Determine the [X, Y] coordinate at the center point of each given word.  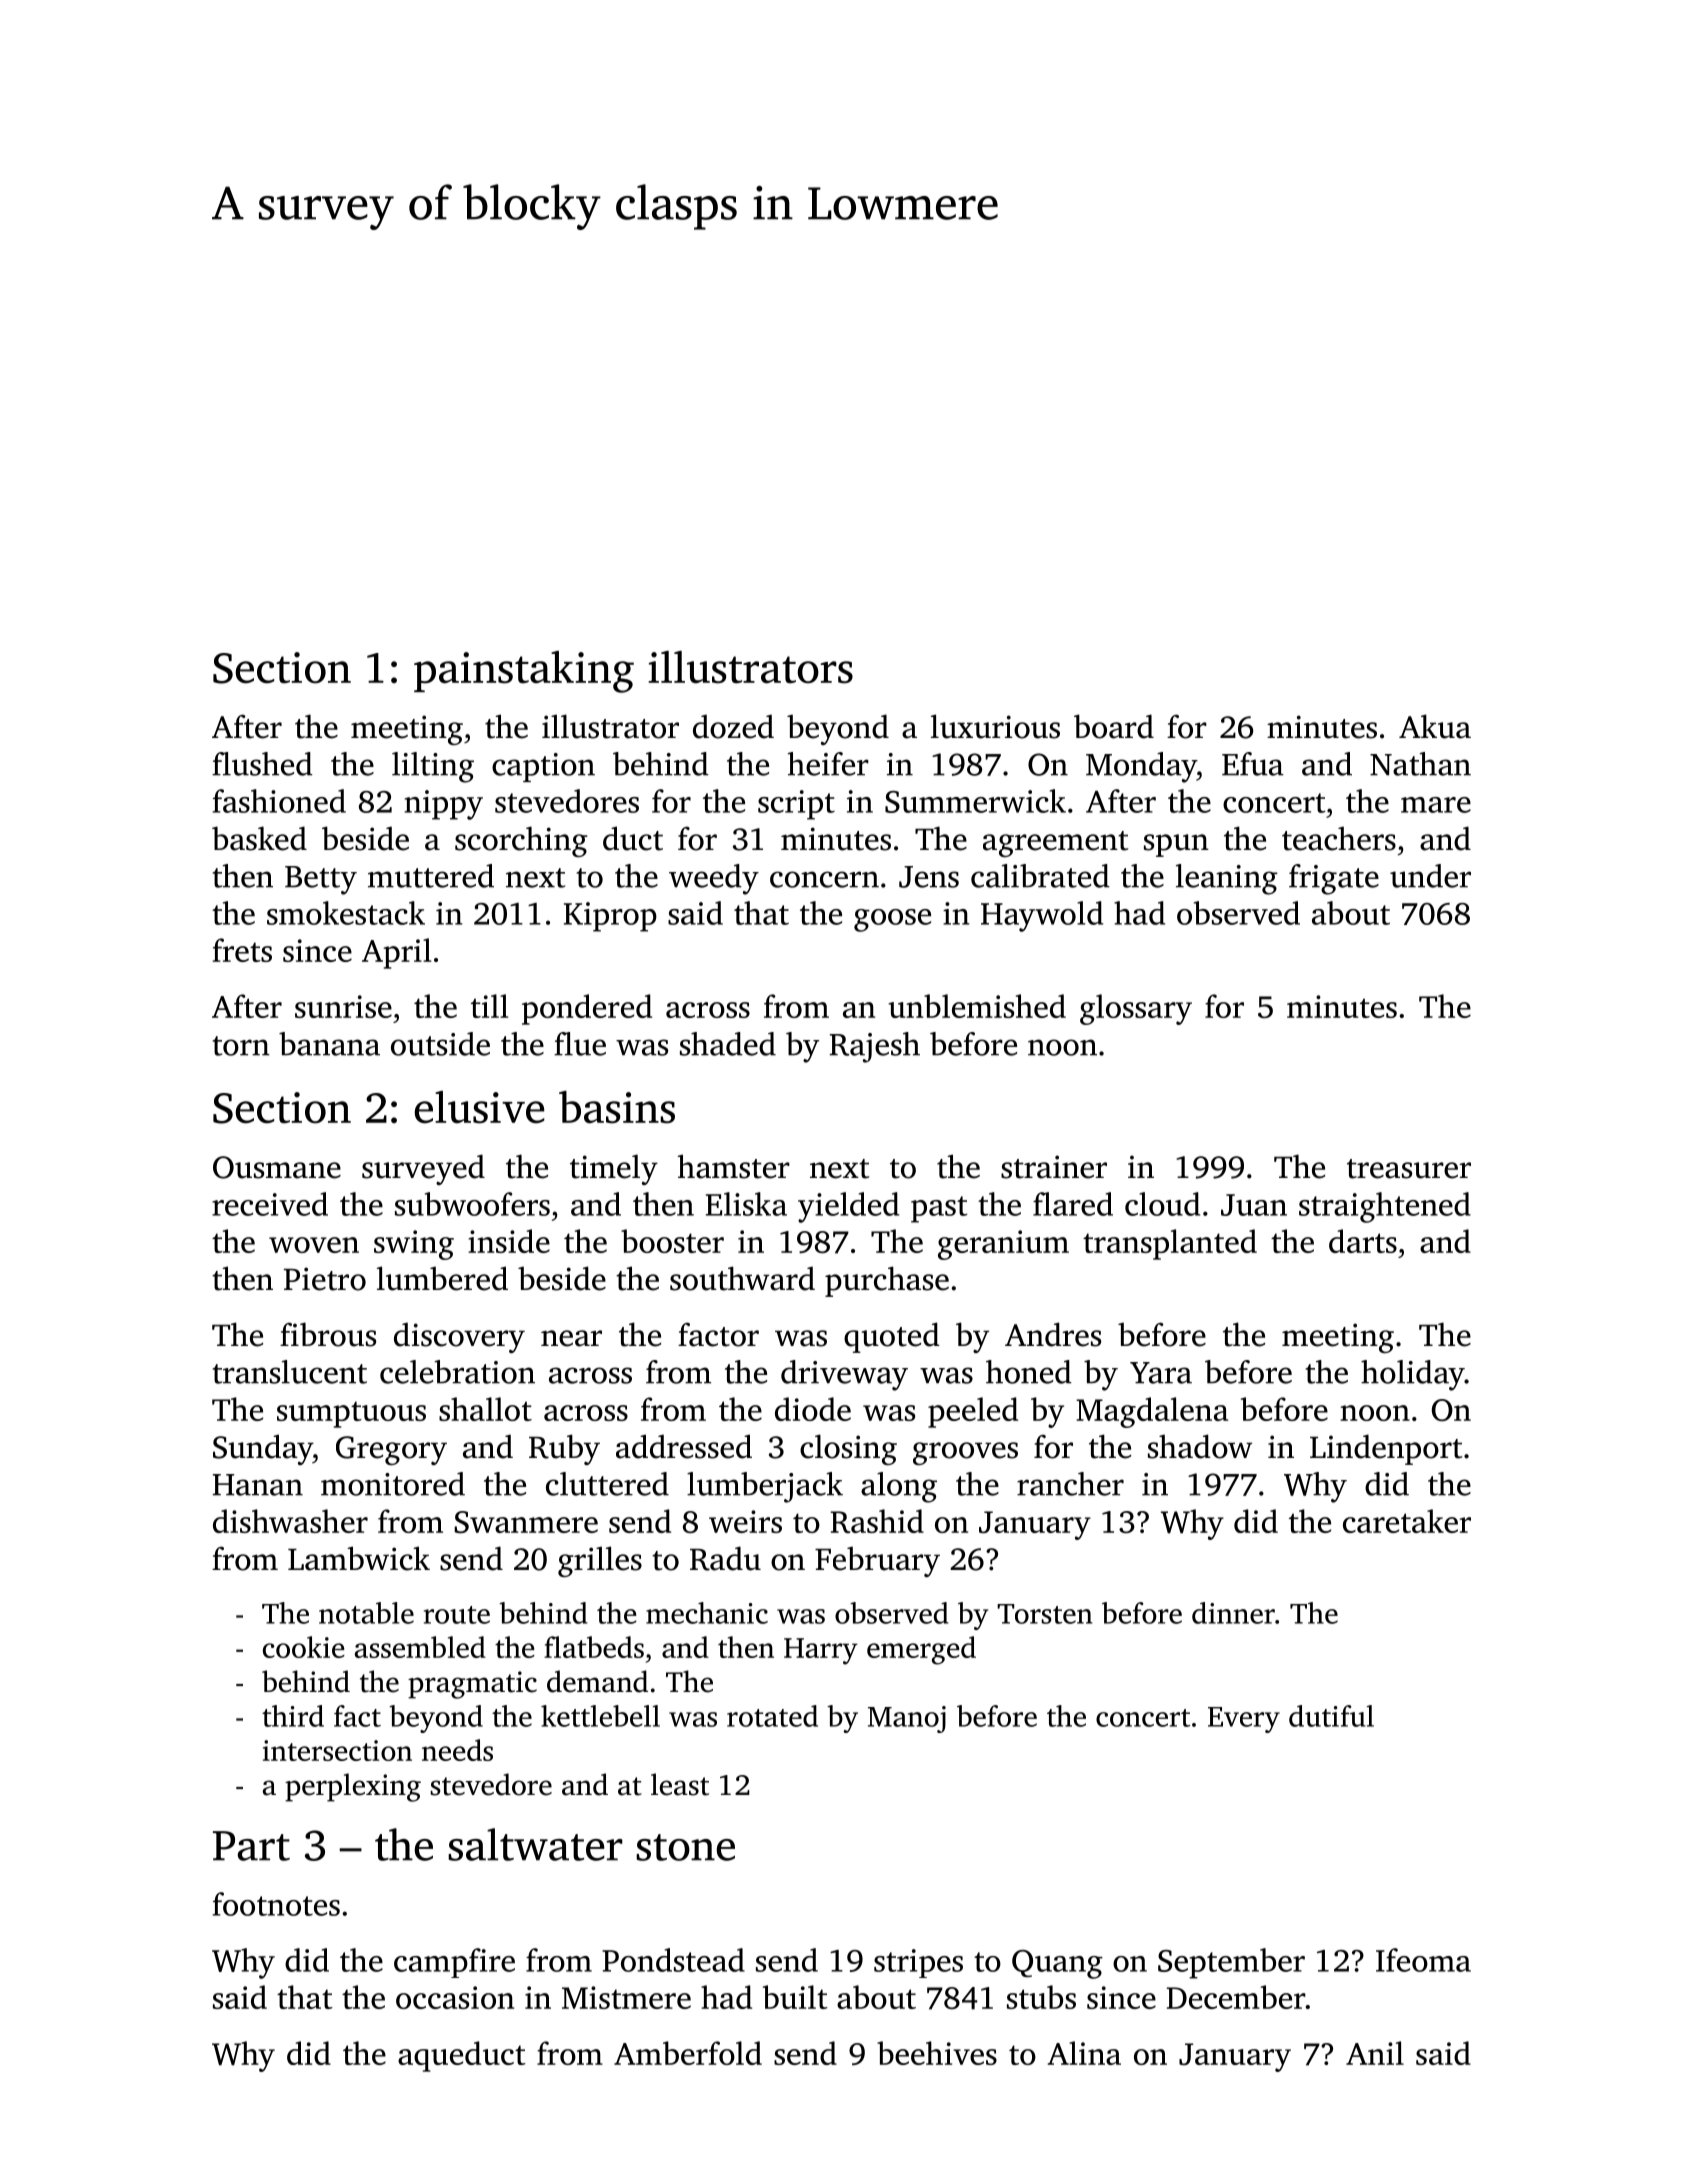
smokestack [346, 913]
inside [509, 1241]
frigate [1334, 879]
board [1114, 726]
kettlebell [600, 1716]
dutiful [1331, 1716]
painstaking [524, 672]
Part [251, 1846]
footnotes [276, 1904]
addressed [684, 1446]
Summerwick [975, 801]
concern [824, 879]
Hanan [258, 1485]
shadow [1200, 1446]
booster [672, 1241]
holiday [1413, 1375]
